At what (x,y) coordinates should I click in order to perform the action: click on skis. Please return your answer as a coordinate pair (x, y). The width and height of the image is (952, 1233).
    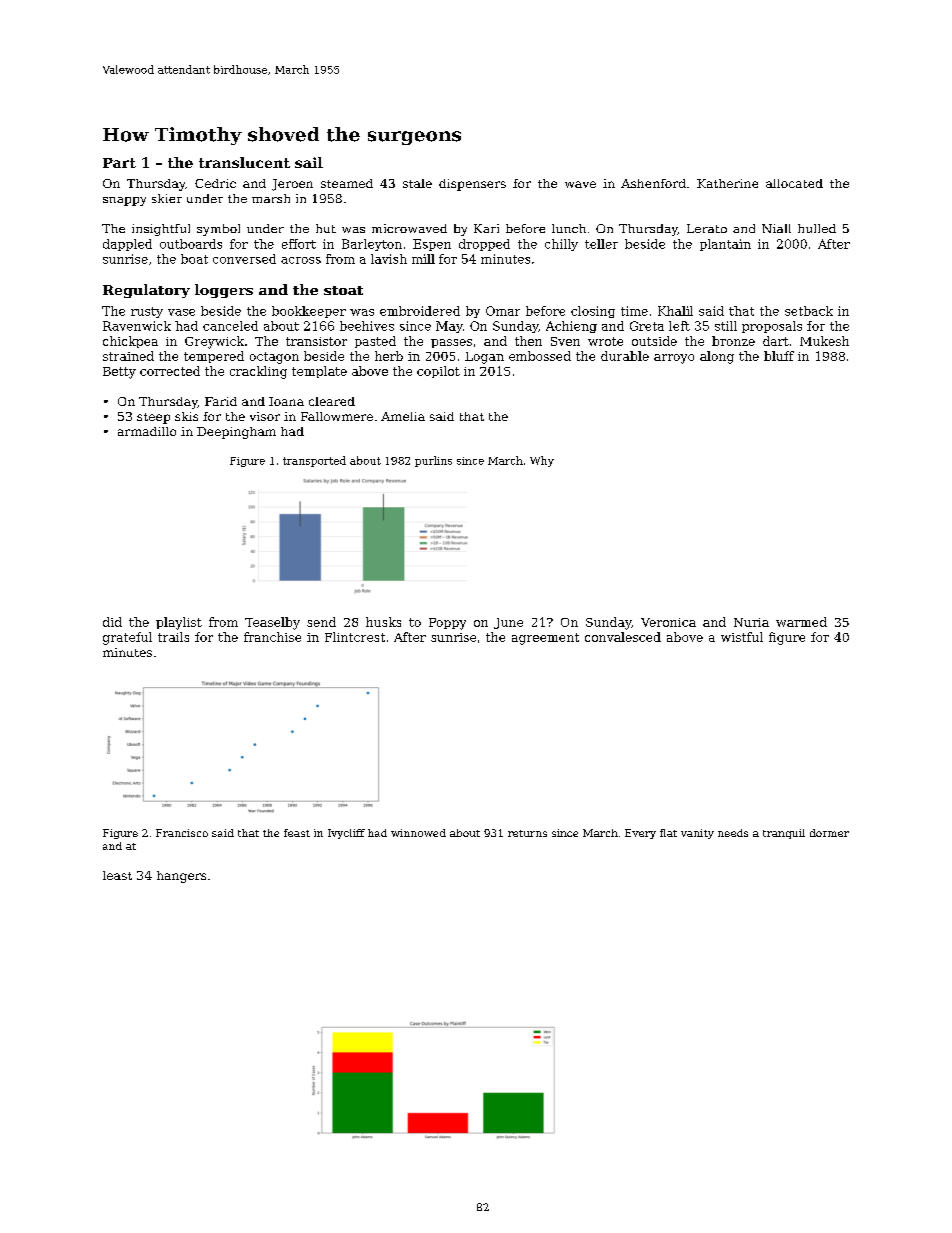
    Looking at the image, I should click on (186, 416).
